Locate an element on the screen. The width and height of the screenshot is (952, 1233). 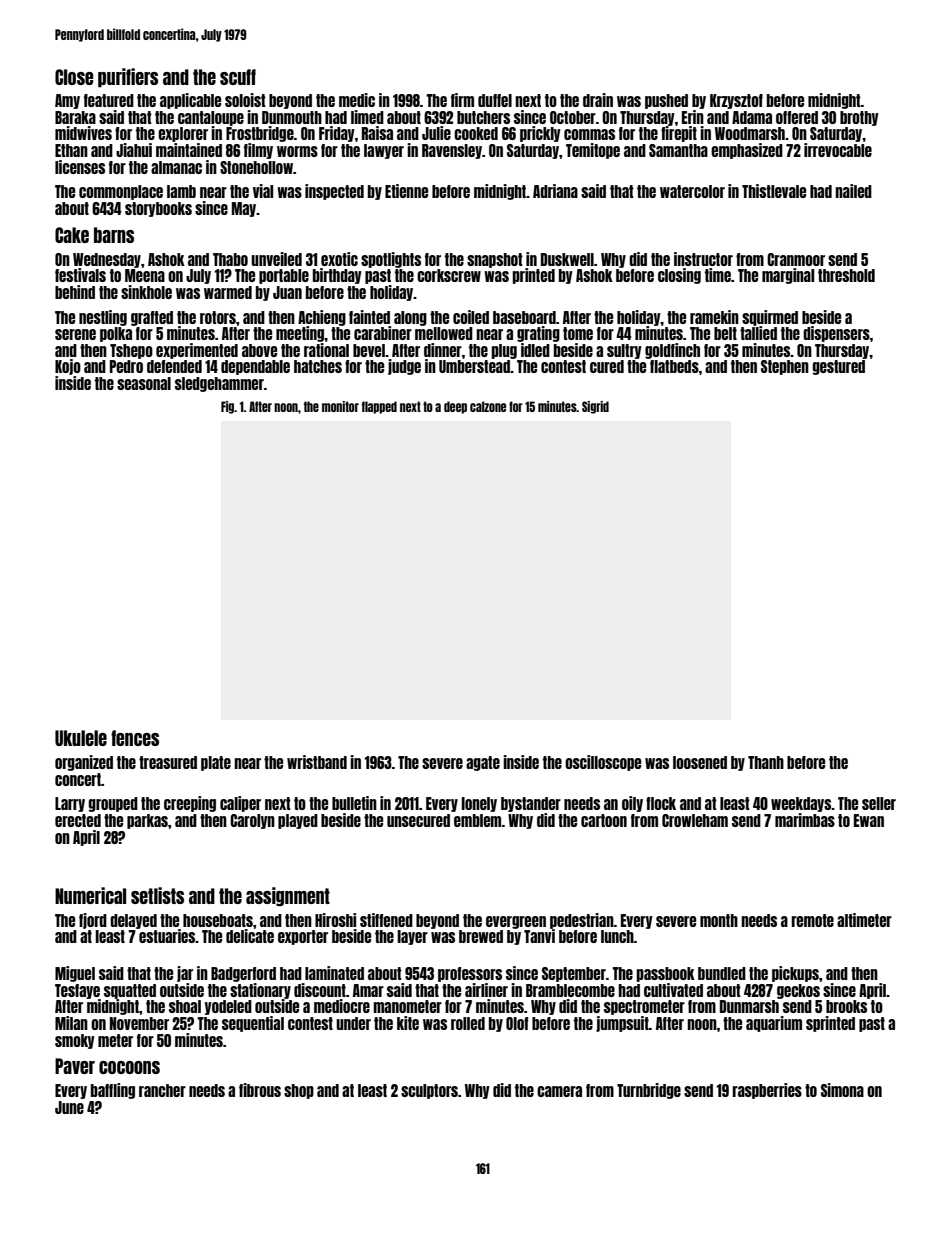
fences is located at coordinates (135, 738).
